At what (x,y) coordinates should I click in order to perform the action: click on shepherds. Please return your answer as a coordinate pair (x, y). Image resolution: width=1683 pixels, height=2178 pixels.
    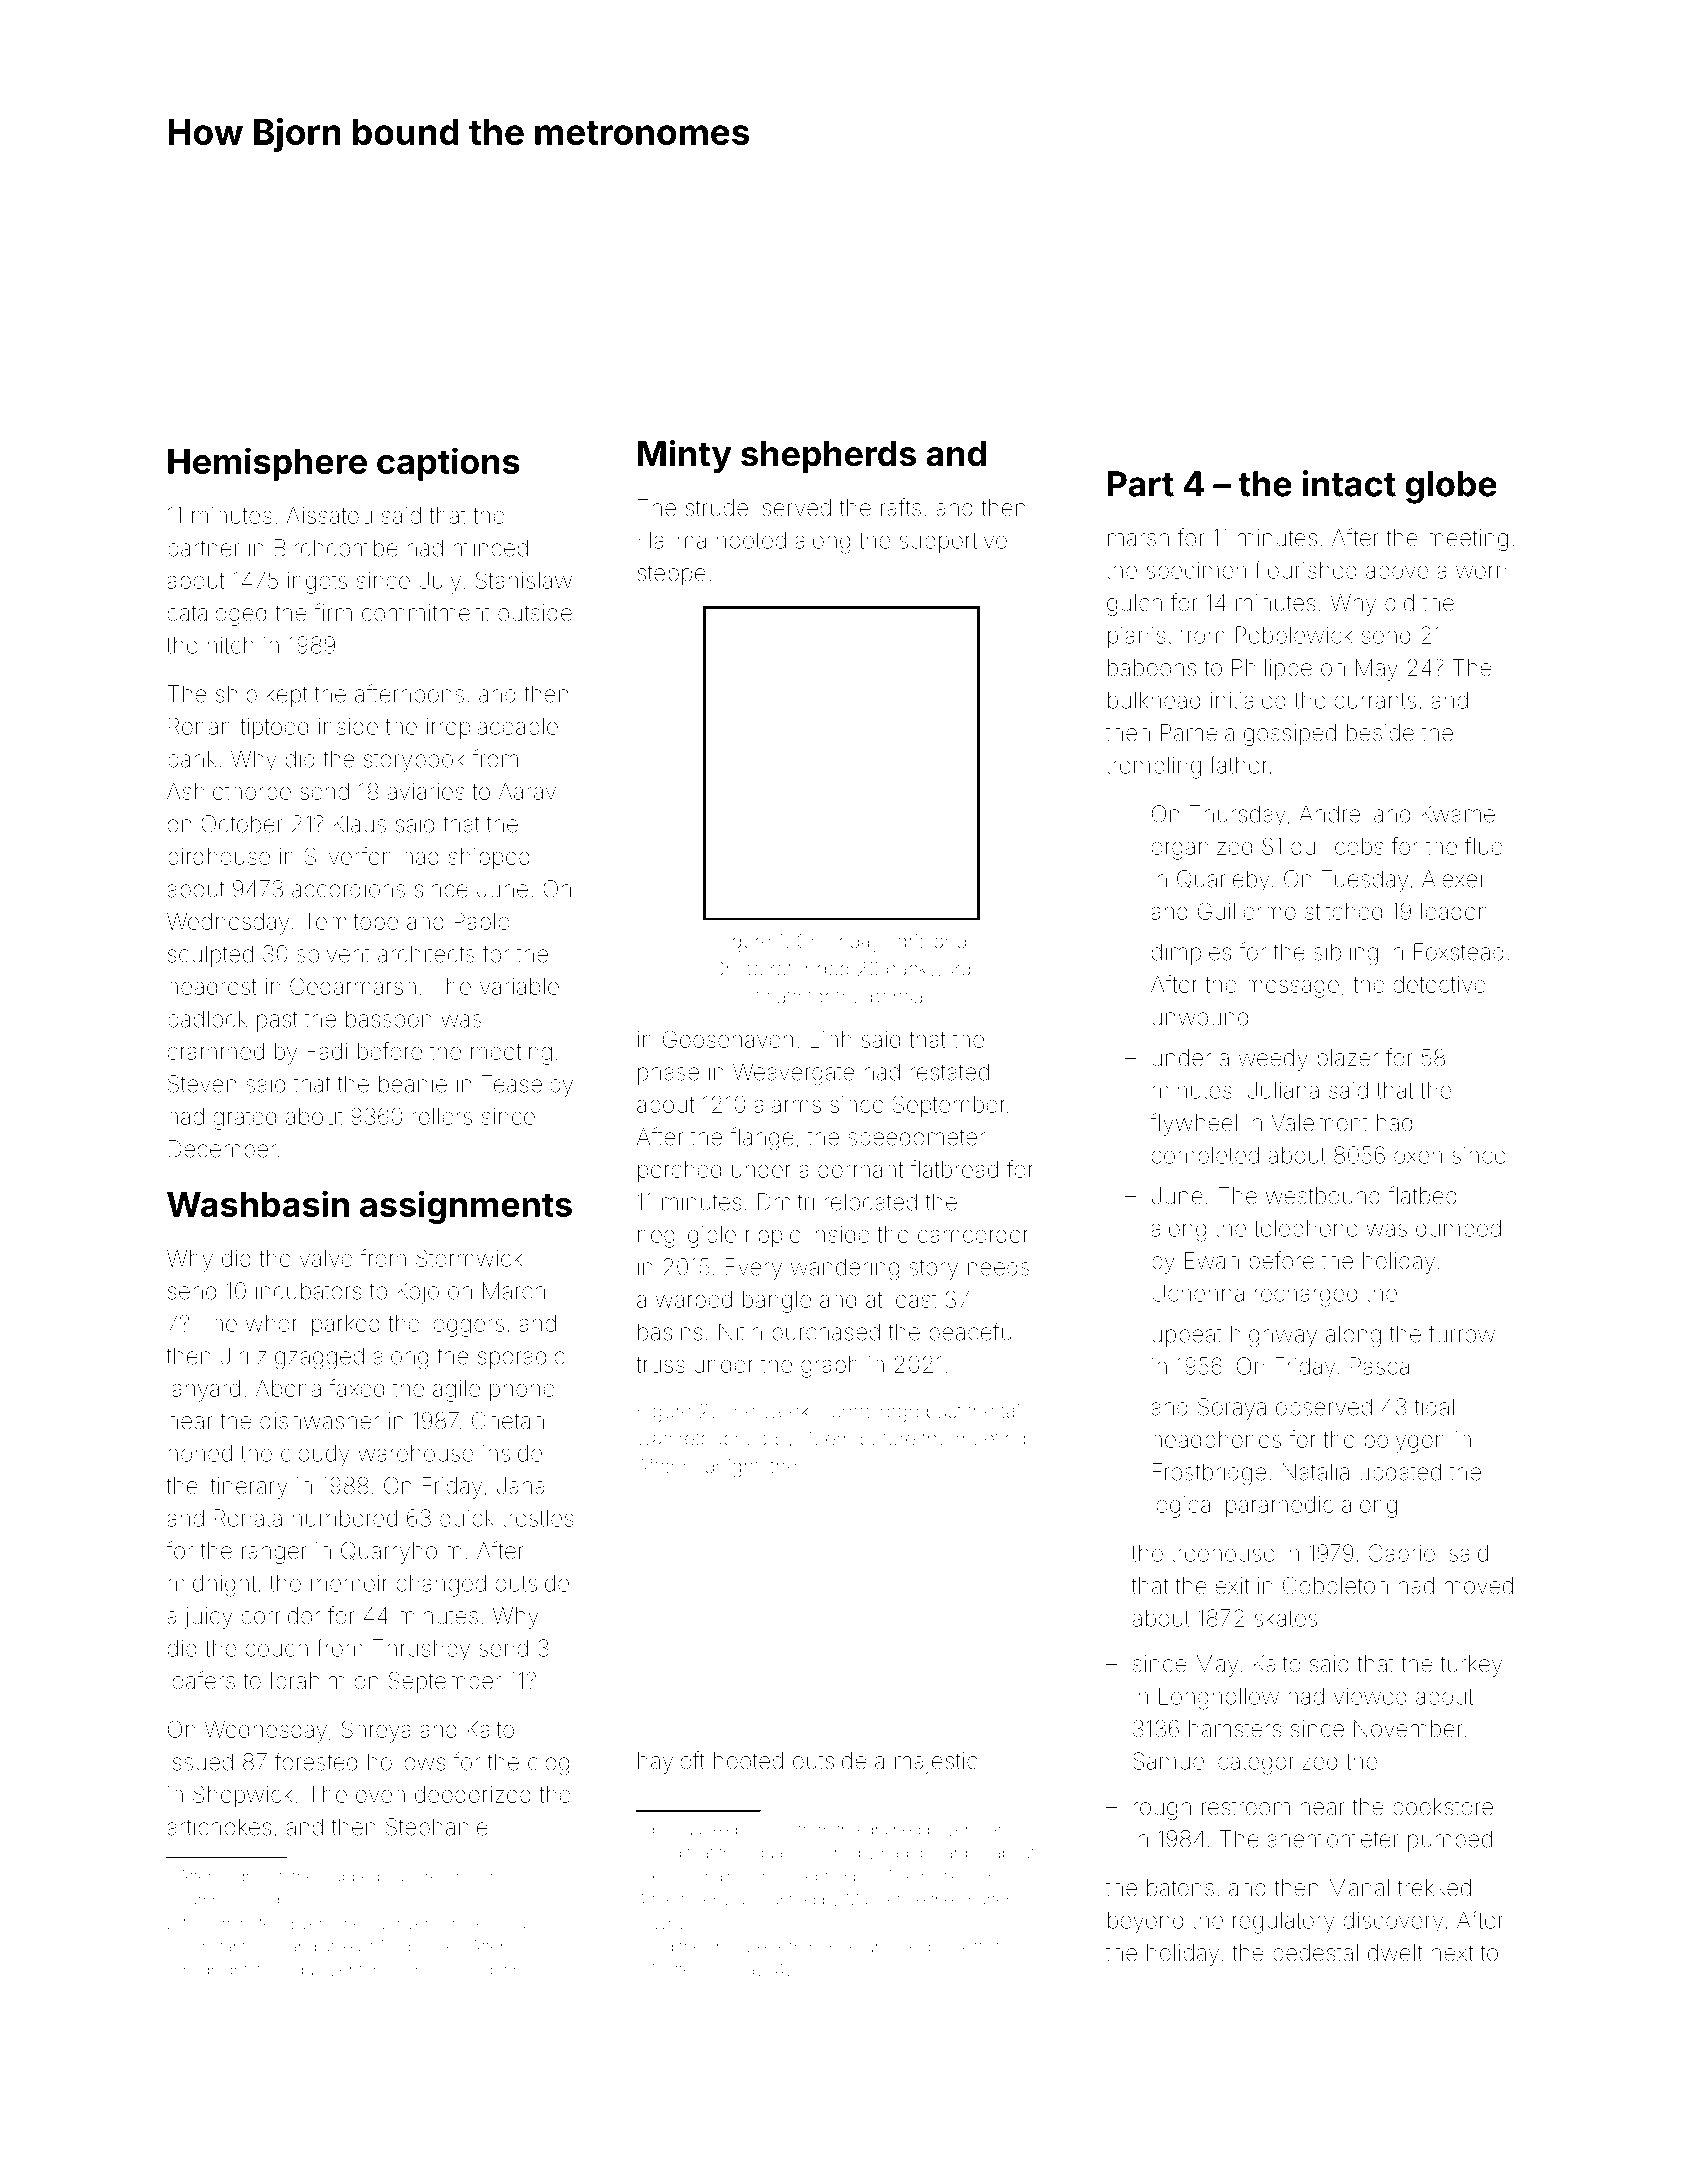
    Looking at the image, I should click on (828, 457).
